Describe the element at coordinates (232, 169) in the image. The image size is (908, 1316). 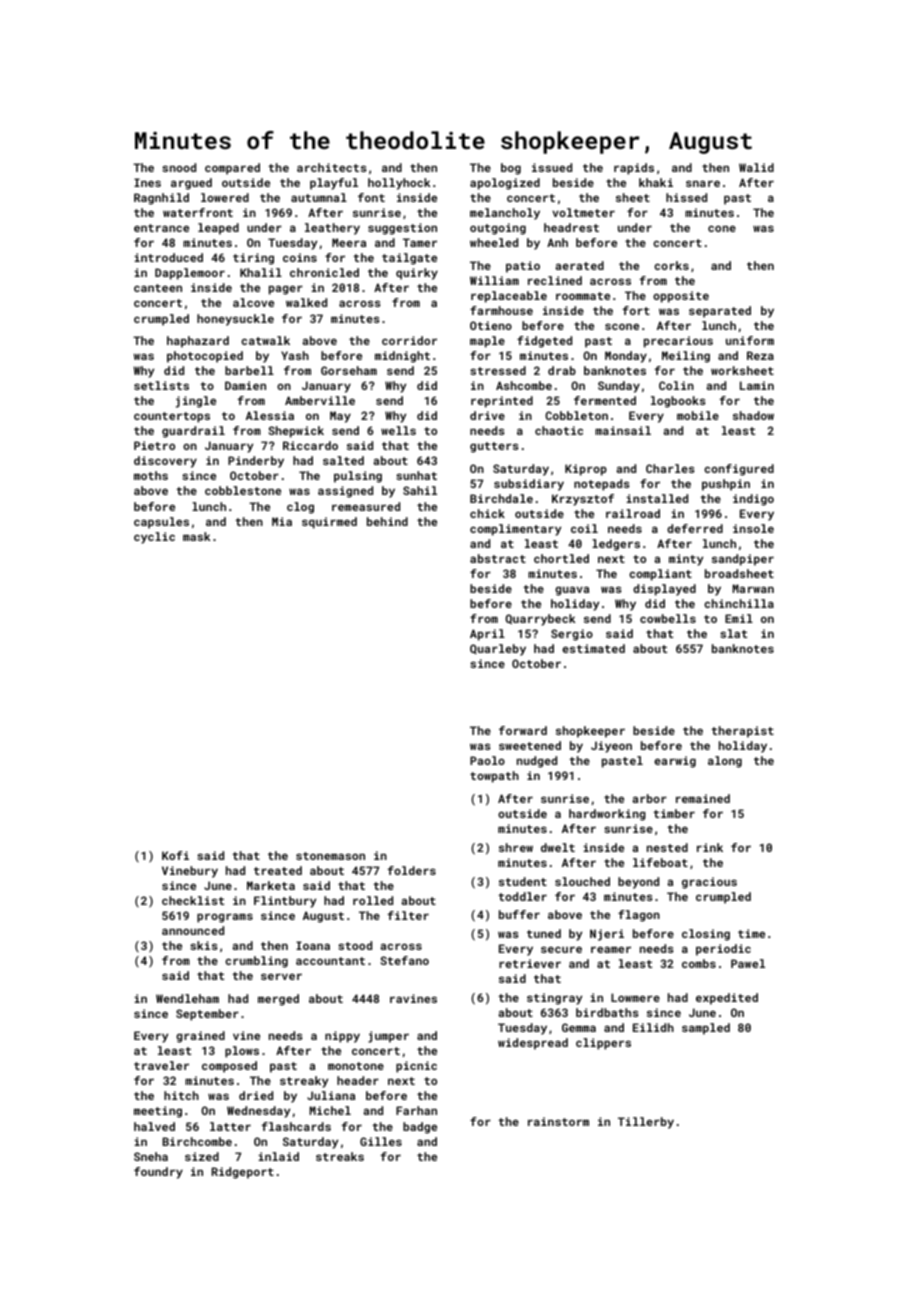
I see `compared` at that location.
